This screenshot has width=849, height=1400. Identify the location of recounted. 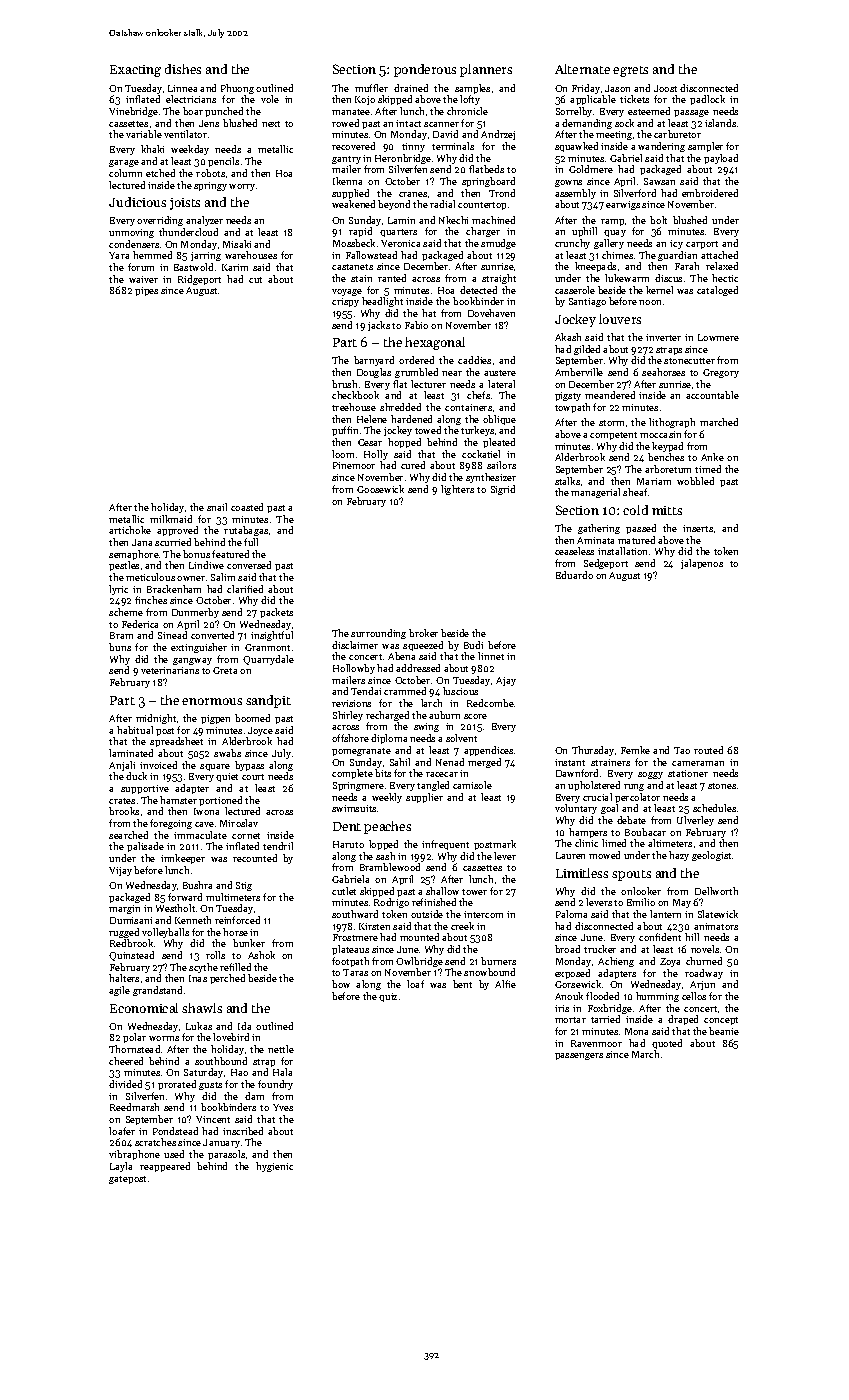
(255, 858).
